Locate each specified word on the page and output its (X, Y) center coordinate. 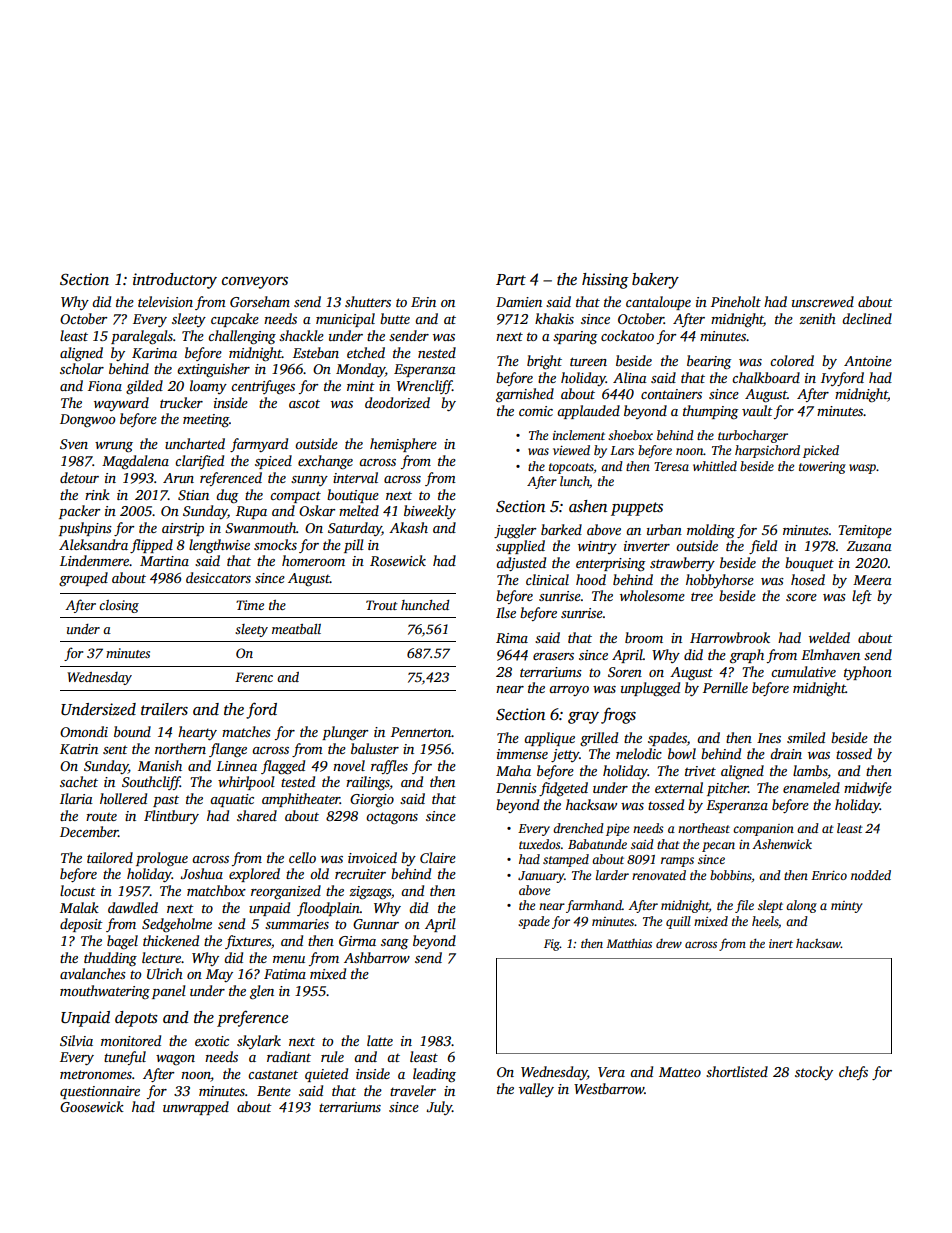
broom (644, 637)
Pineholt (736, 301)
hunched (425, 605)
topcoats (571, 468)
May (219, 975)
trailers (164, 709)
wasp (862, 469)
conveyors (255, 283)
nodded (871, 875)
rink (97, 494)
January (541, 877)
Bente (274, 1091)
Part (511, 279)
